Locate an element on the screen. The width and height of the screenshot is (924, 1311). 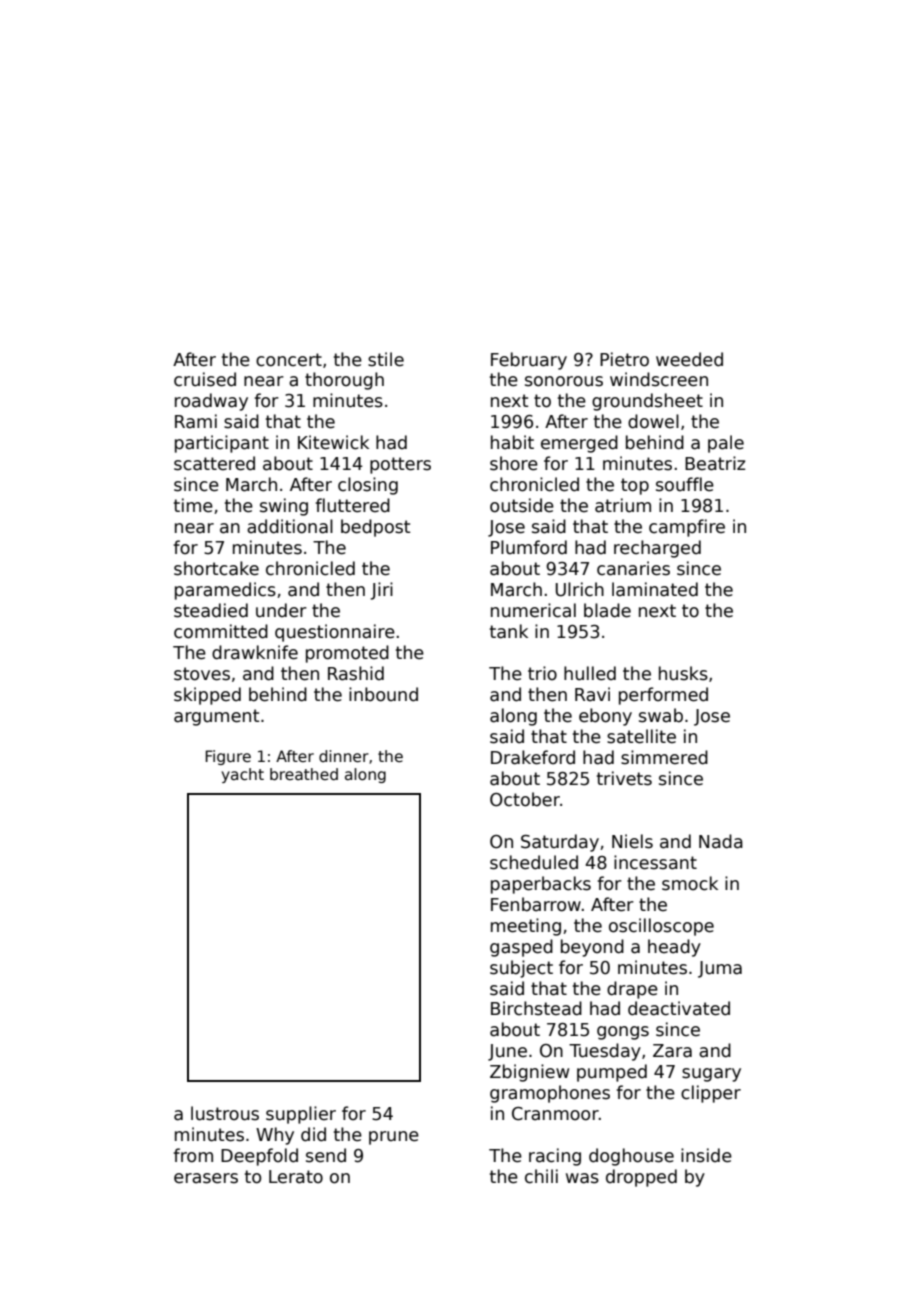
weeded is located at coordinates (689, 359).
